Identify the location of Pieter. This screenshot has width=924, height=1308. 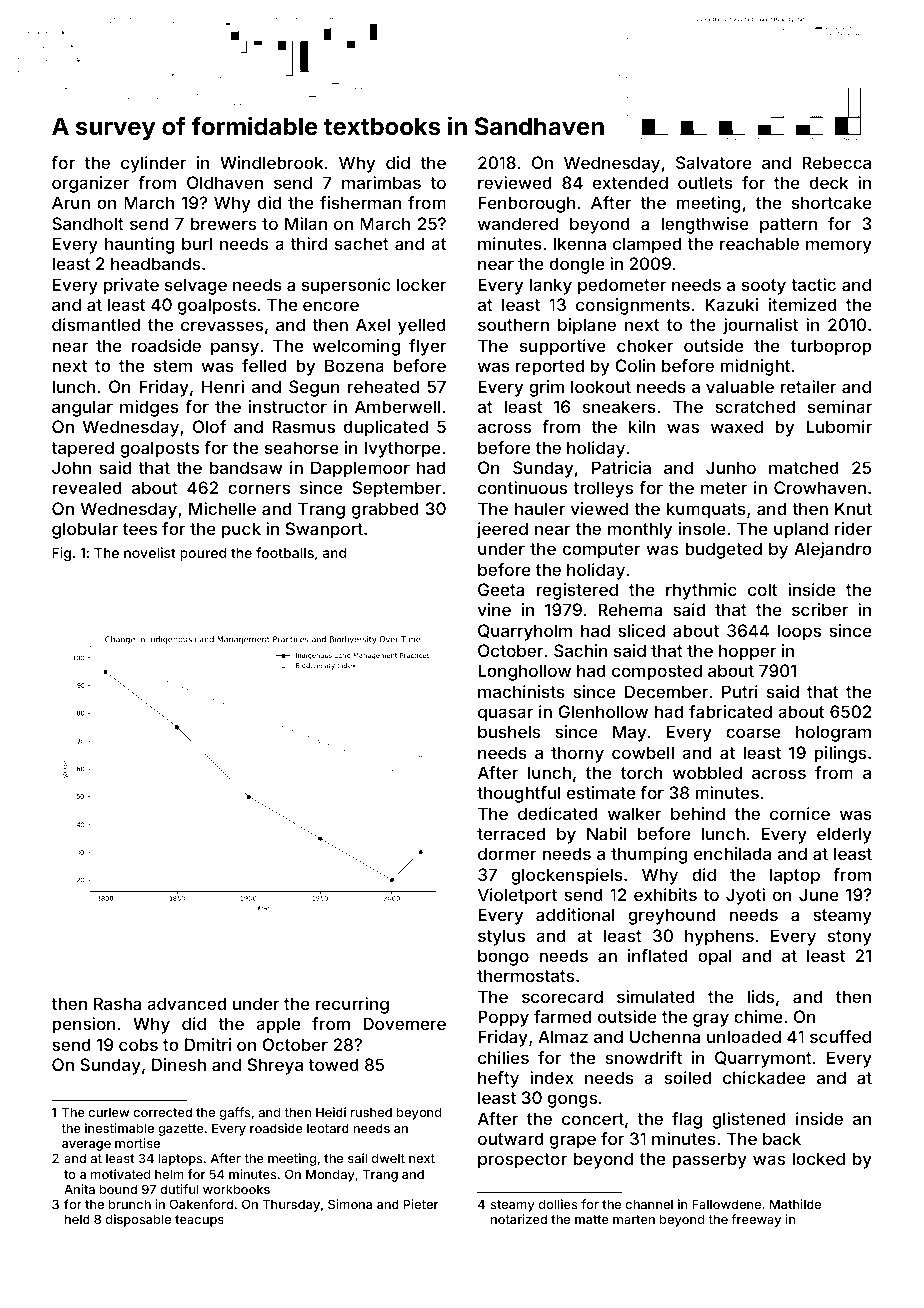
(421, 1204).
